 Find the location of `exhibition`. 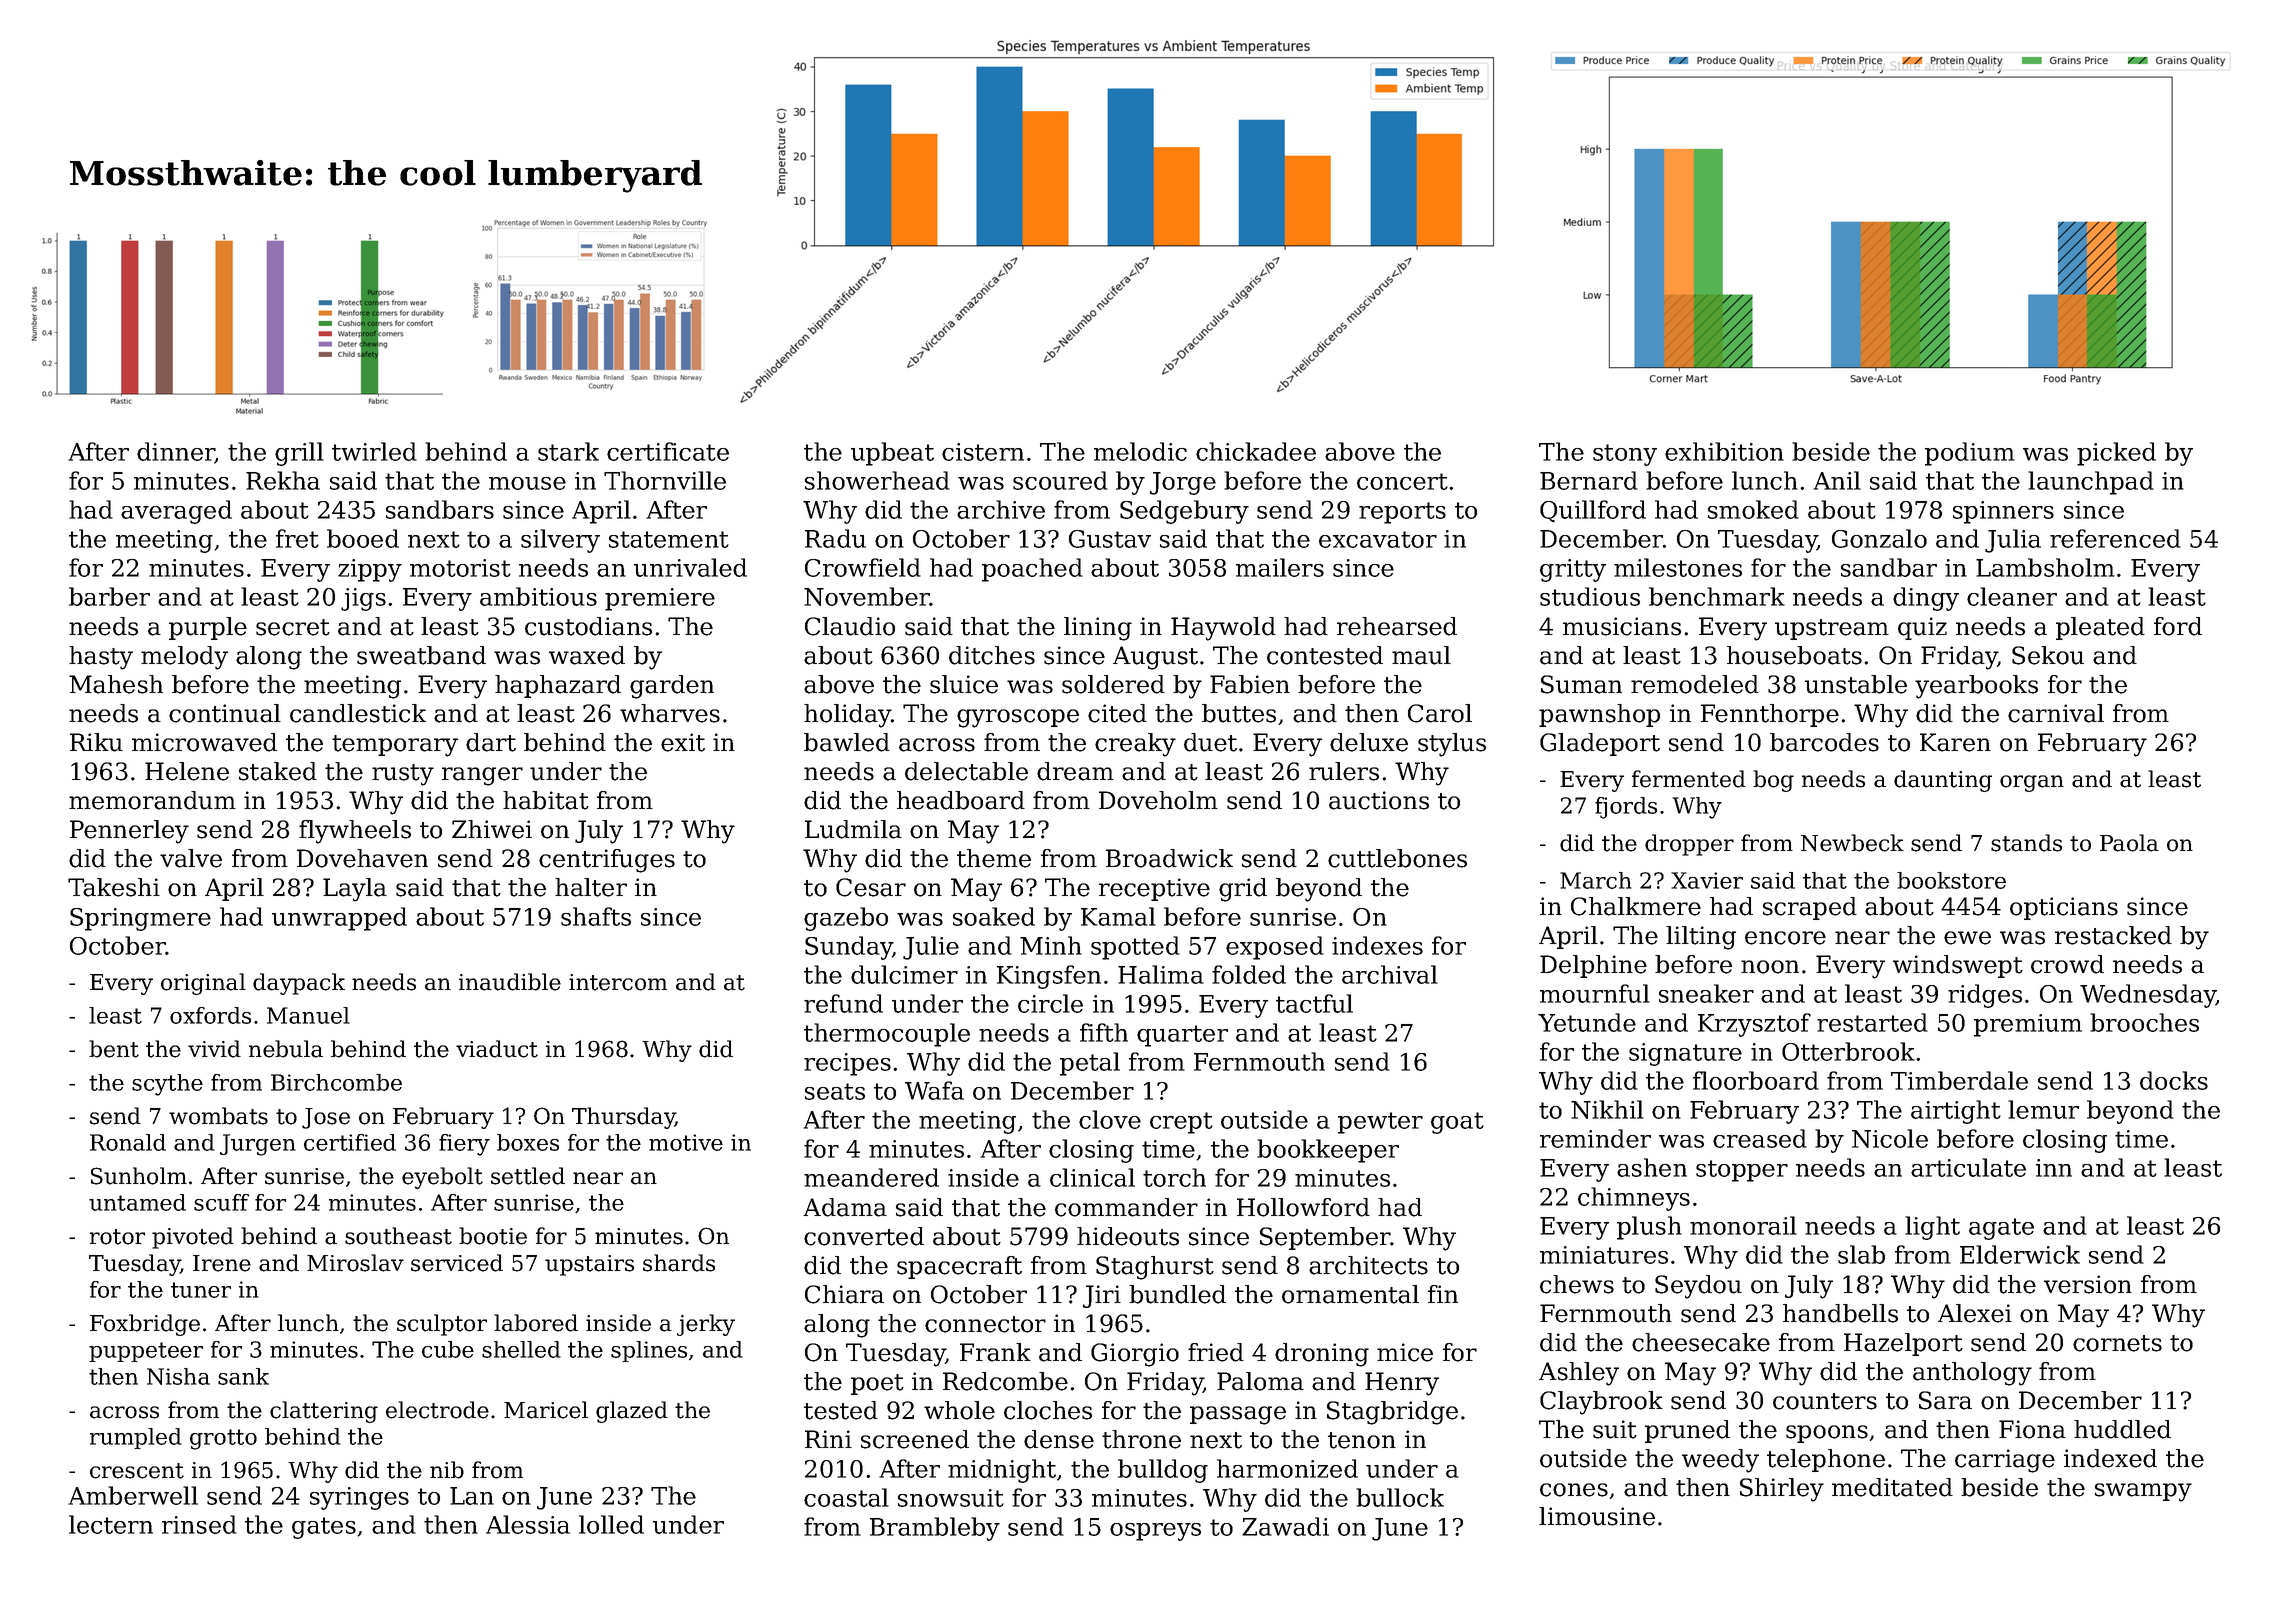

exhibition is located at coordinates (1724, 451).
